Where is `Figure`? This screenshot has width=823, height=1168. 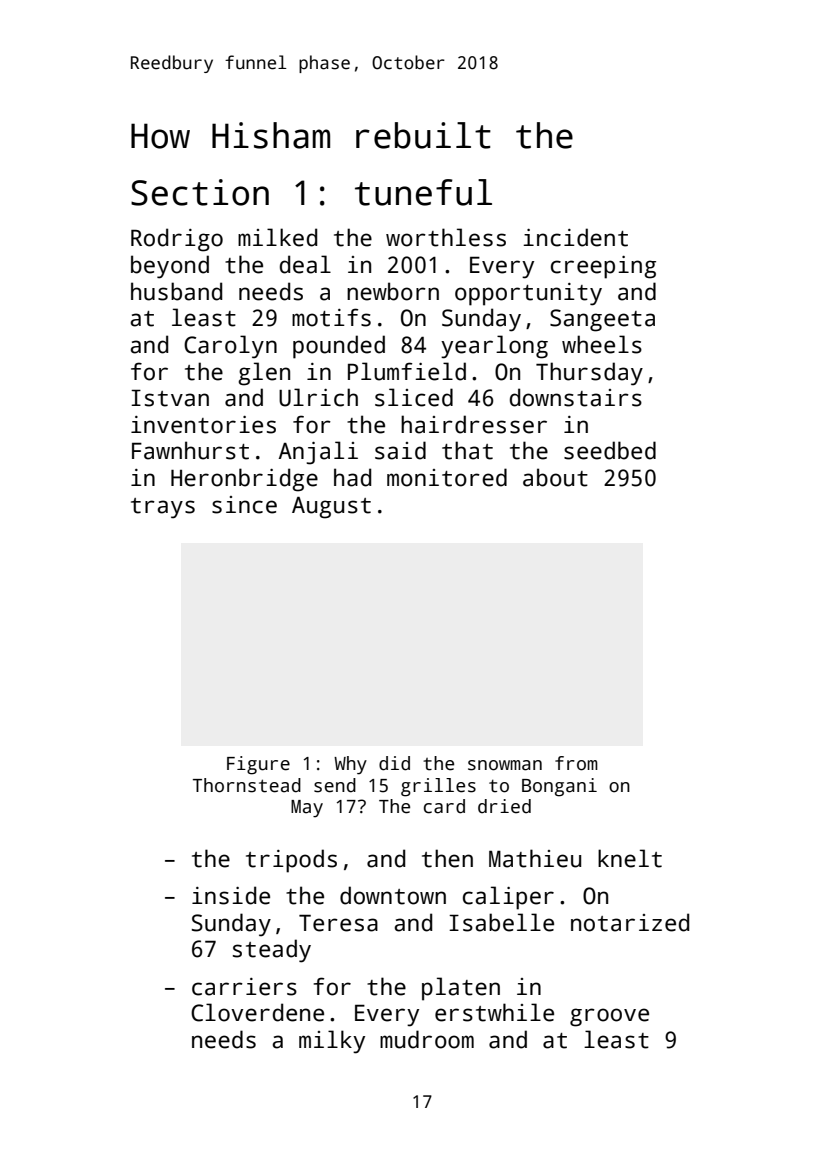
Figure is located at coordinates (258, 765).
